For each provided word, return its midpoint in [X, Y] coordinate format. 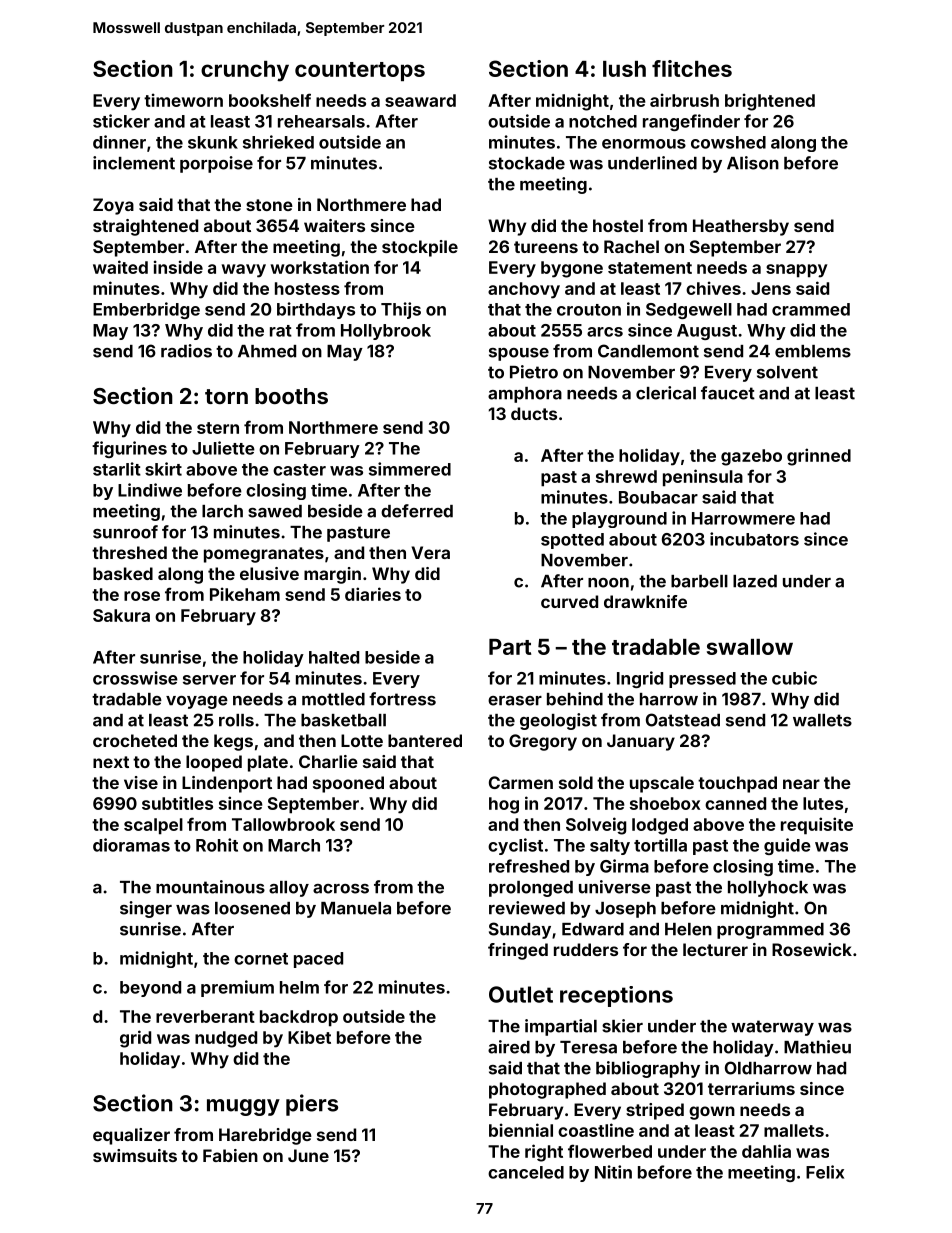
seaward [420, 100]
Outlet [521, 994]
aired [509, 1047]
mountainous [210, 887]
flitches [692, 68]
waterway [772, 1028]
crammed [811, 309]
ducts [534, 413]
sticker [121, 121]
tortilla [660, 845]
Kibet [309, 1037]
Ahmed [267, 351]
